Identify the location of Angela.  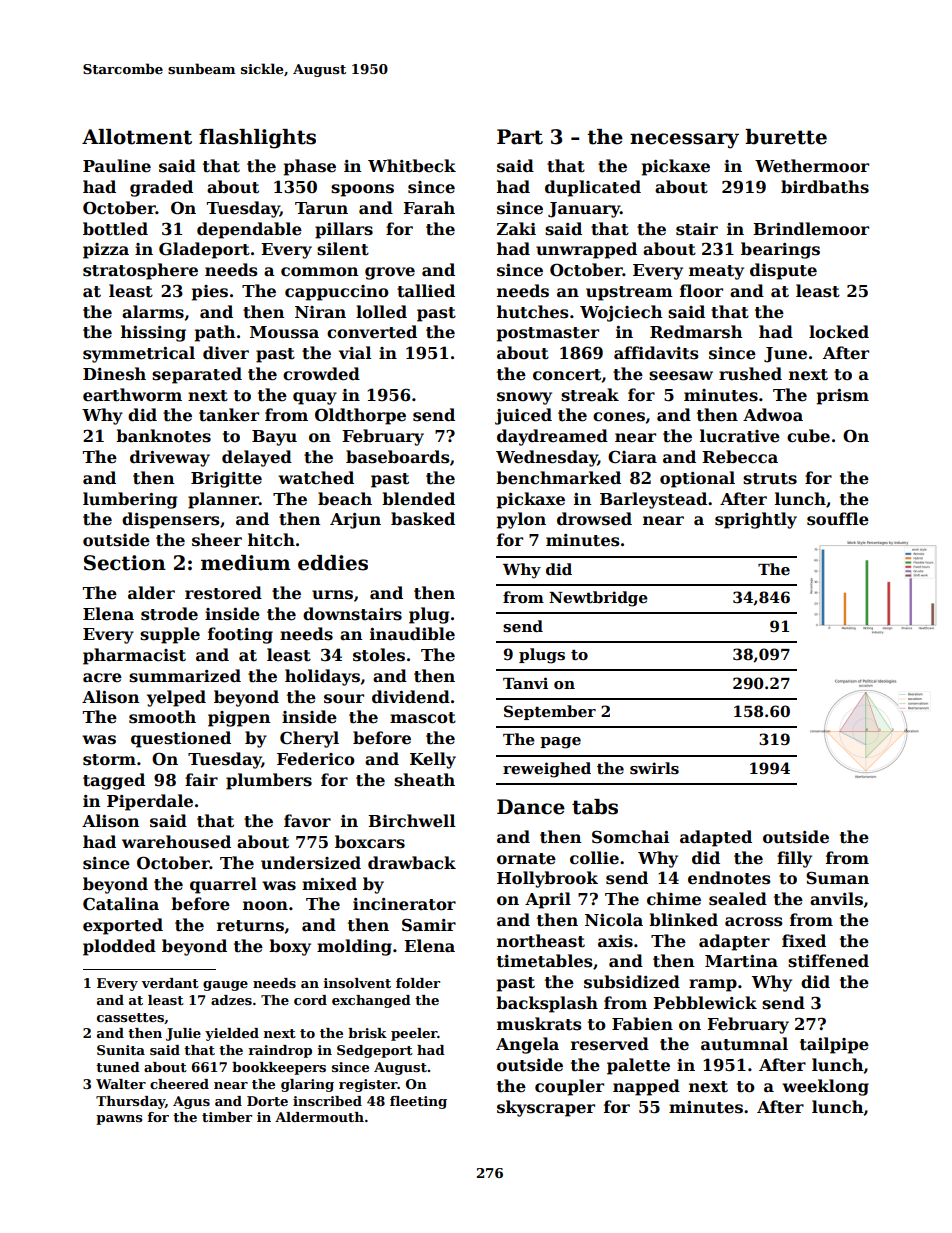
(527, 1045).
